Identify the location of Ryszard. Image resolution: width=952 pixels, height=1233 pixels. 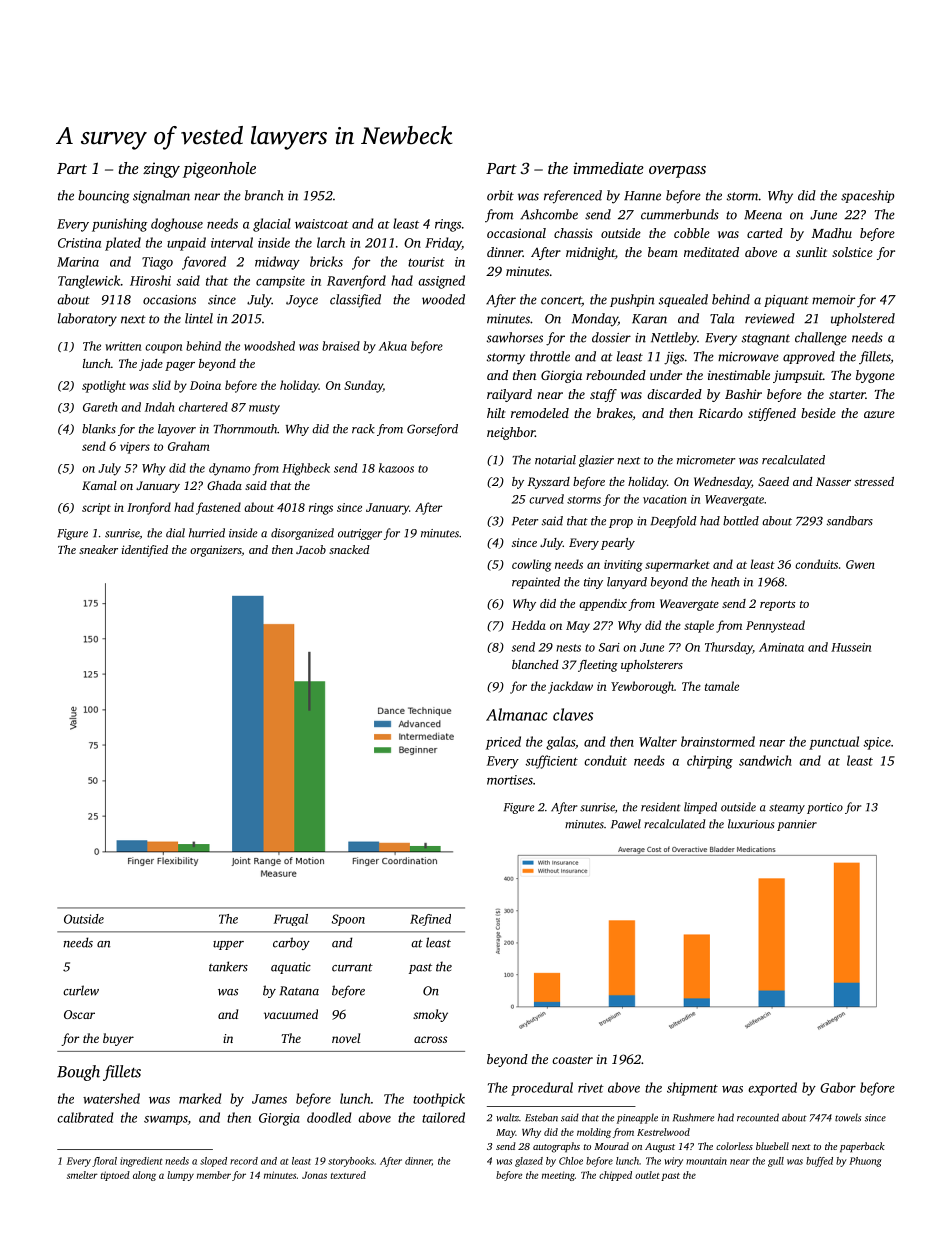
(549, 483).
